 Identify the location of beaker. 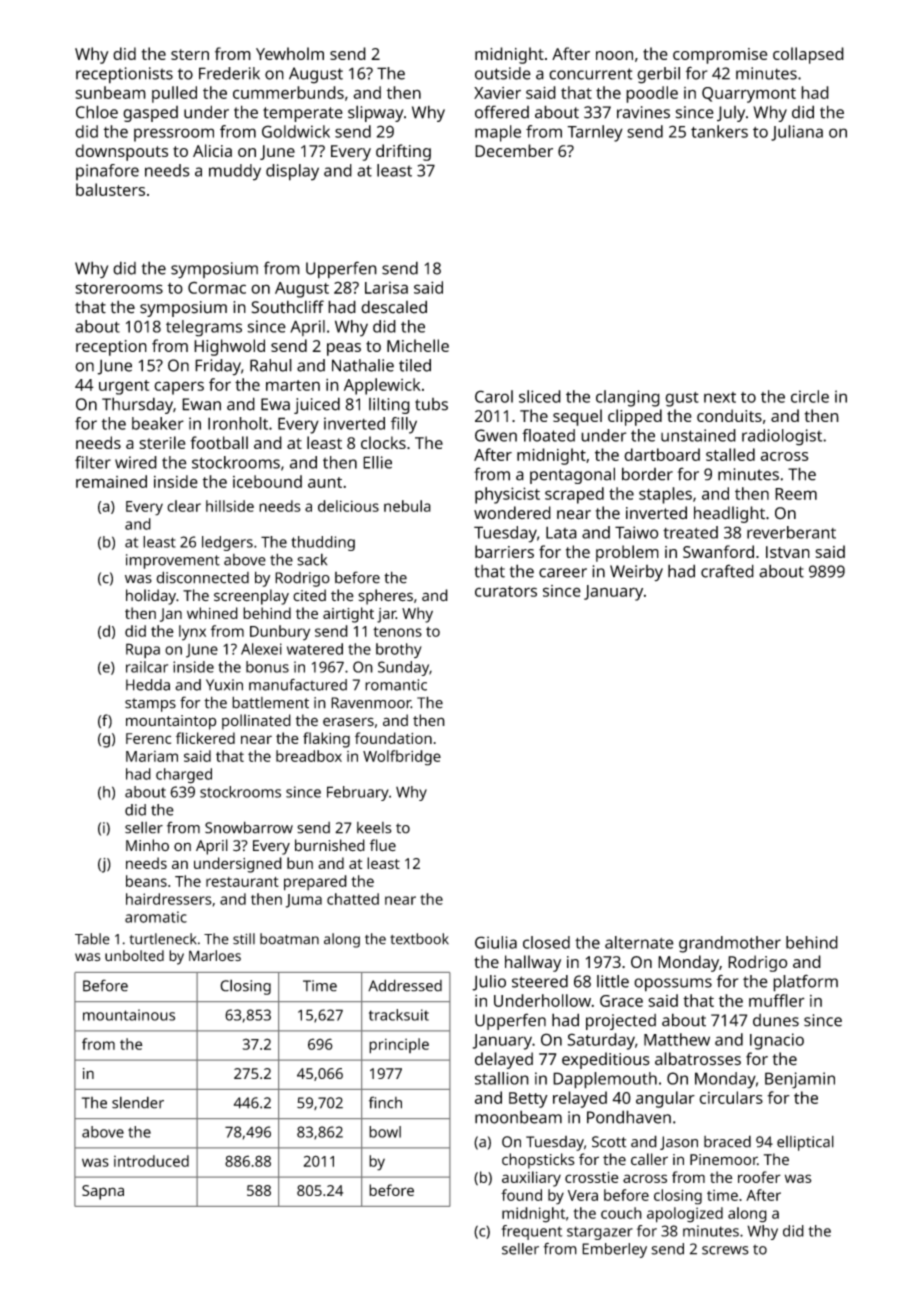
(158, 423).
